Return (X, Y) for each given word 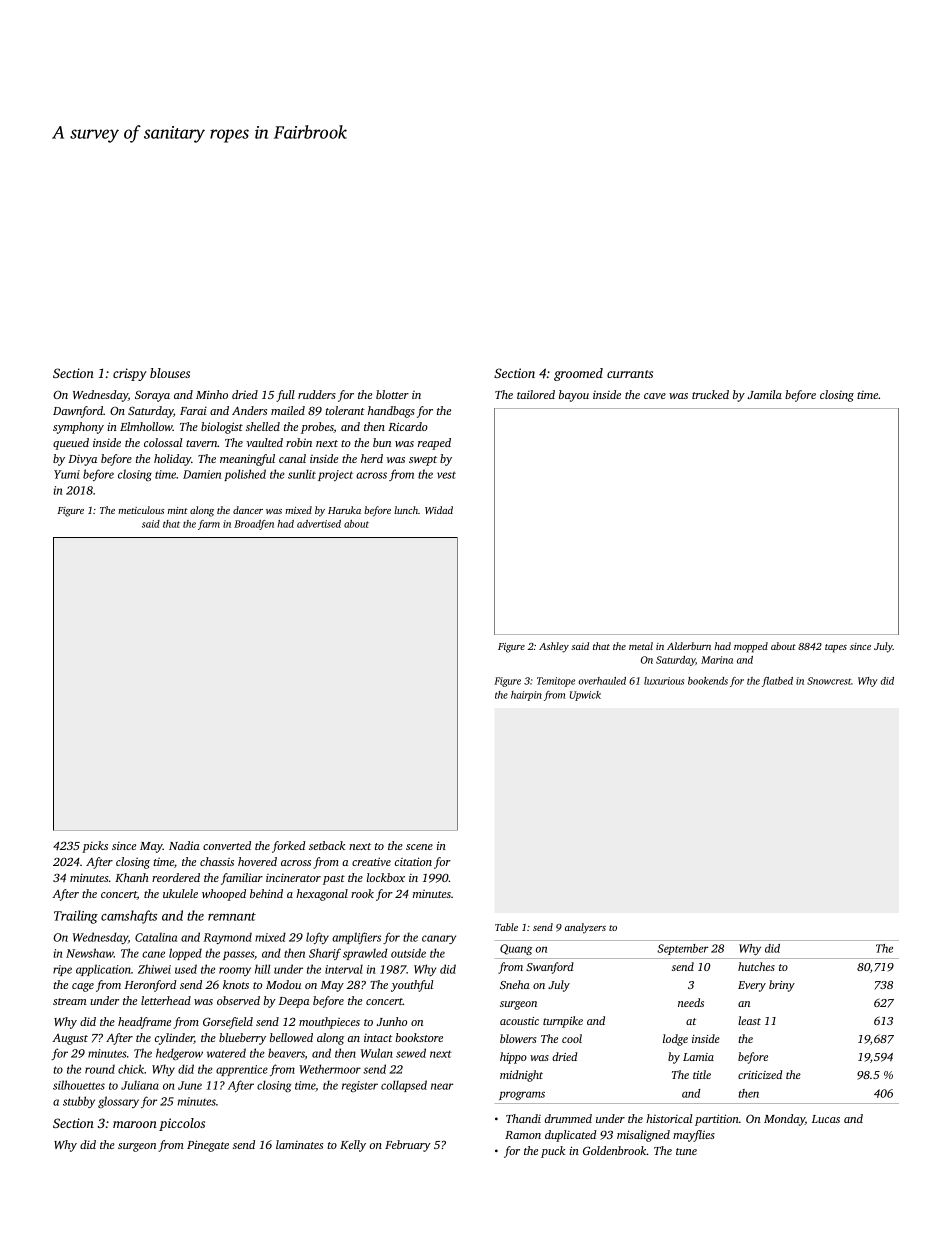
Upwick (585, 696)
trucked (710, 394)
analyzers (585, 928)
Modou (283, 984)
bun (382, 442)
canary (439, 939)
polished (245, 475)
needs (691, 1002)
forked (289, 847)
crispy (130, 374)
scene (419, 847)
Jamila (764, 394)
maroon (135, 1124)
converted (227, 845)
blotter (392, 394)
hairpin (526, 696)
